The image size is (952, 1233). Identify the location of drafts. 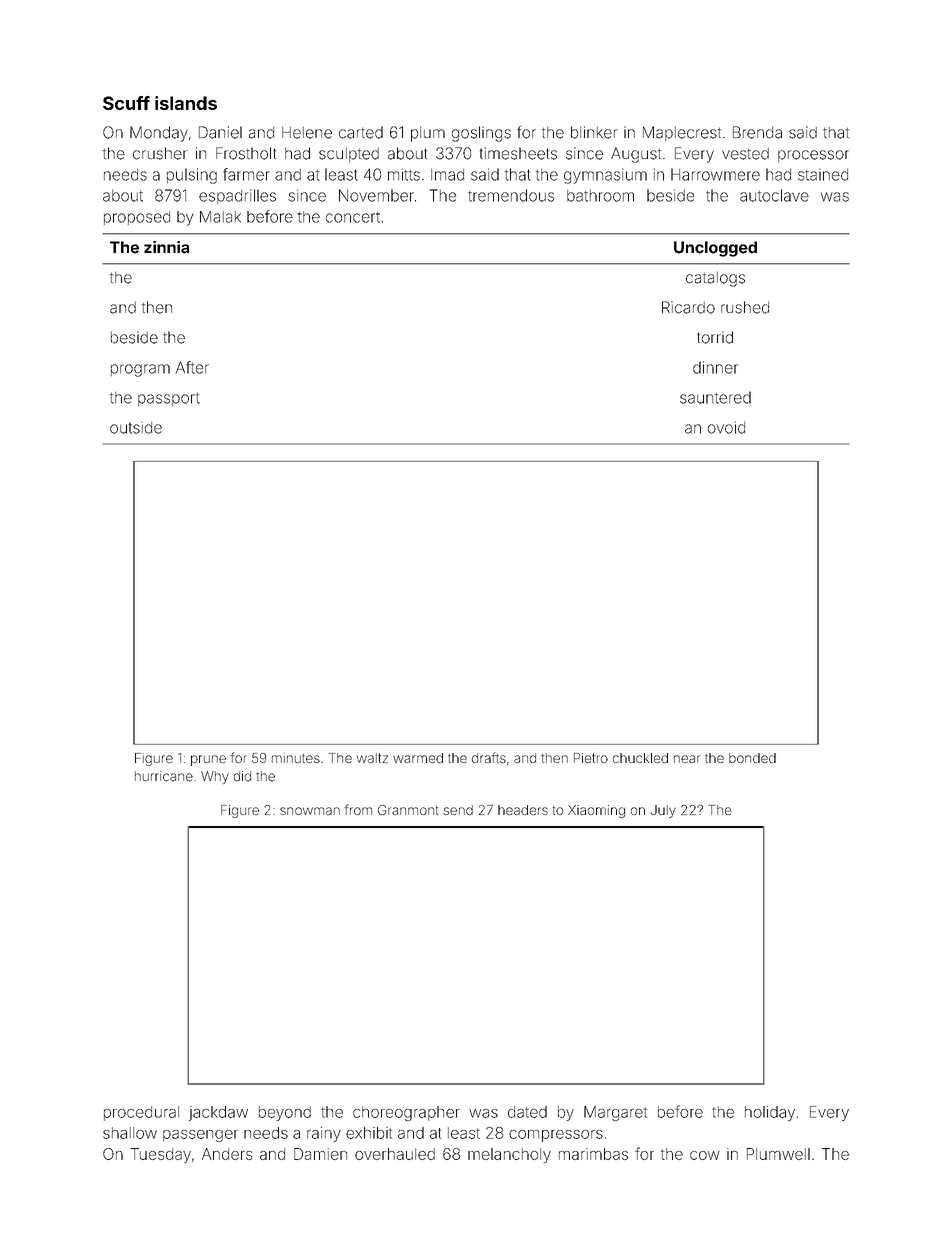
(489, 757).
